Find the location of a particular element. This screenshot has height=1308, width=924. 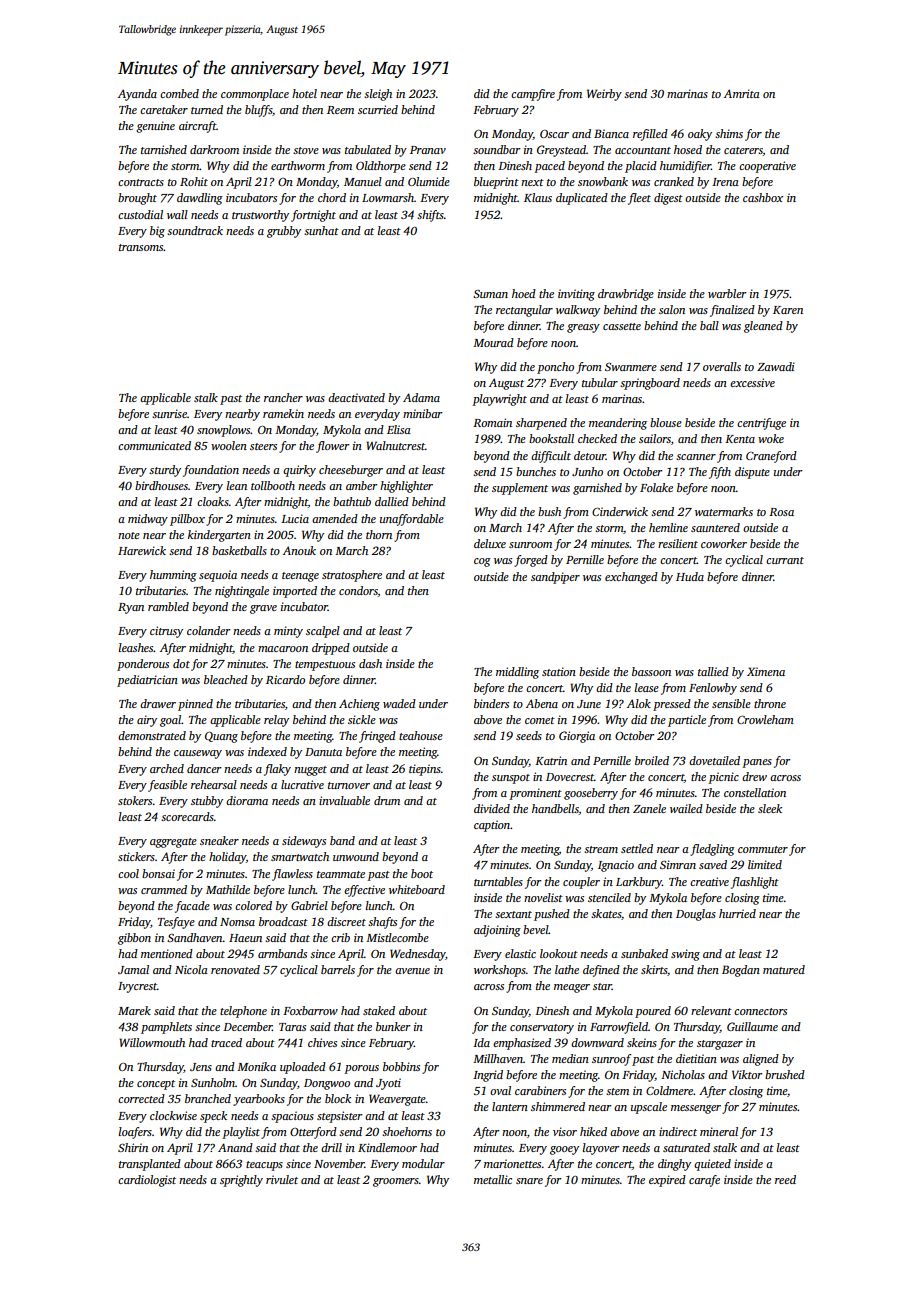

defined is located at coordinates (601, 971).
